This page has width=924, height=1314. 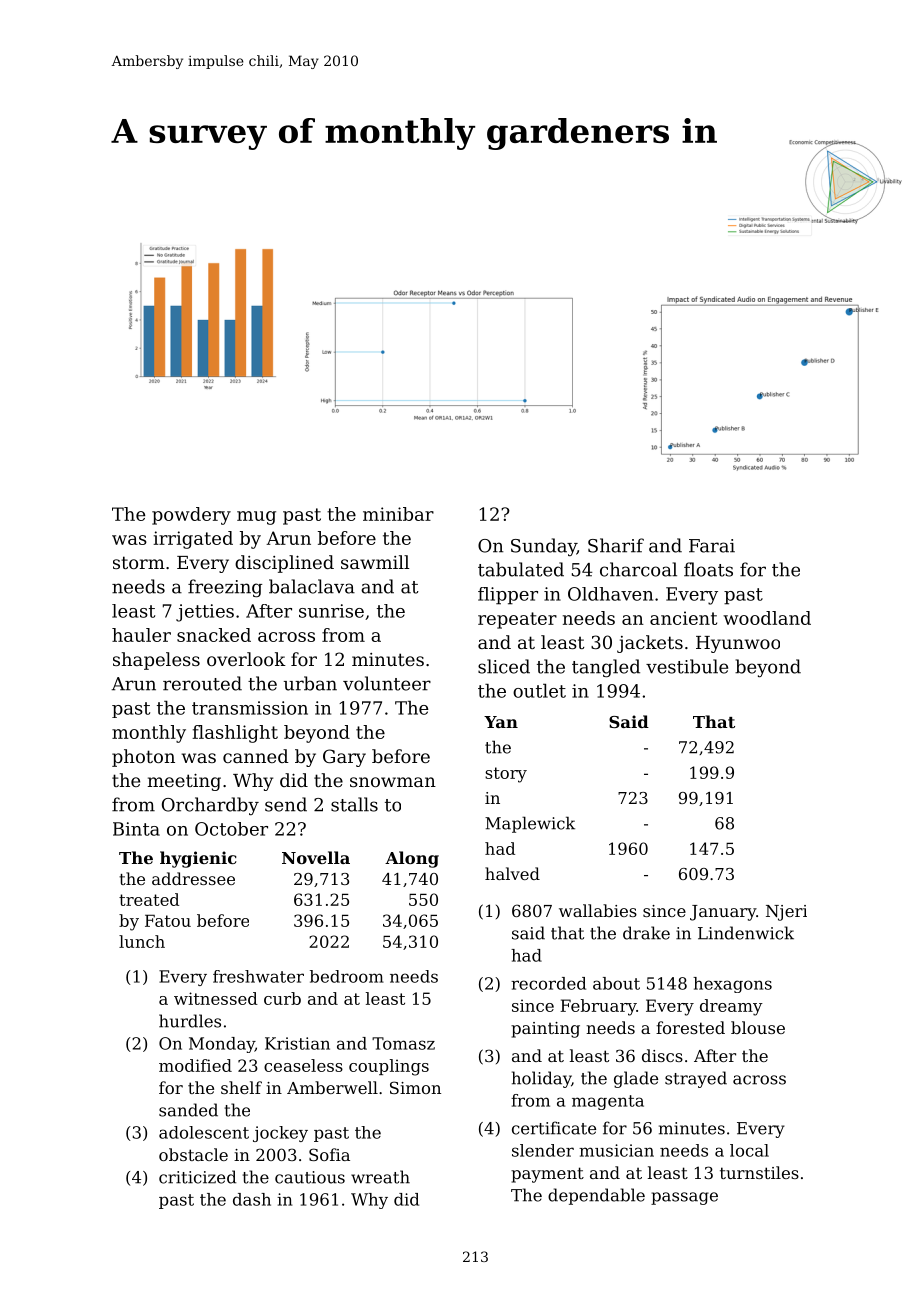 What do you see at coordinates (415, 1087) in the page?
I see `Simon` at bounding box center [415, 1087].
